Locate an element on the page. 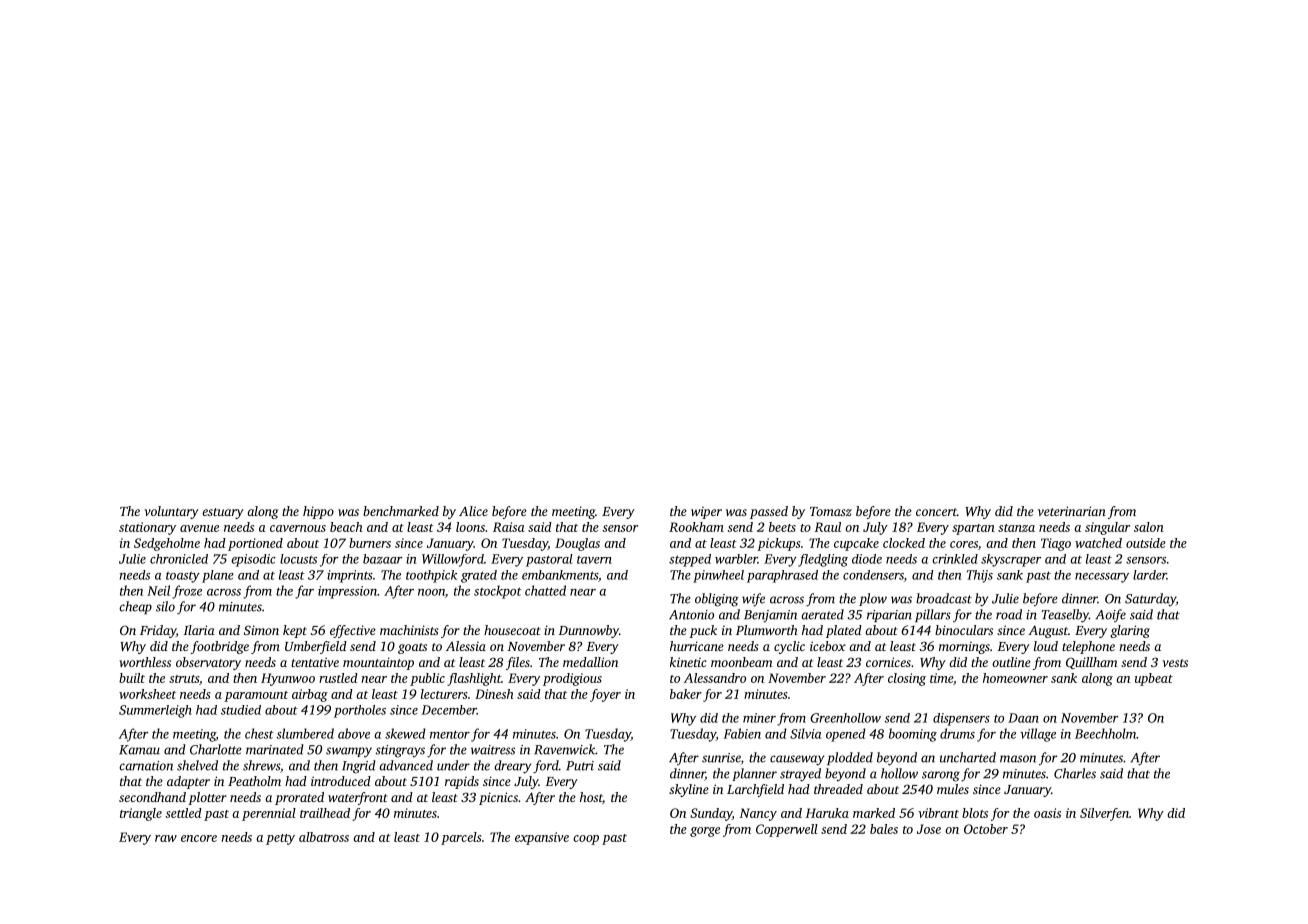 The height and width of the page is (924, 1308). burners is located at coordinates (370, 543).
